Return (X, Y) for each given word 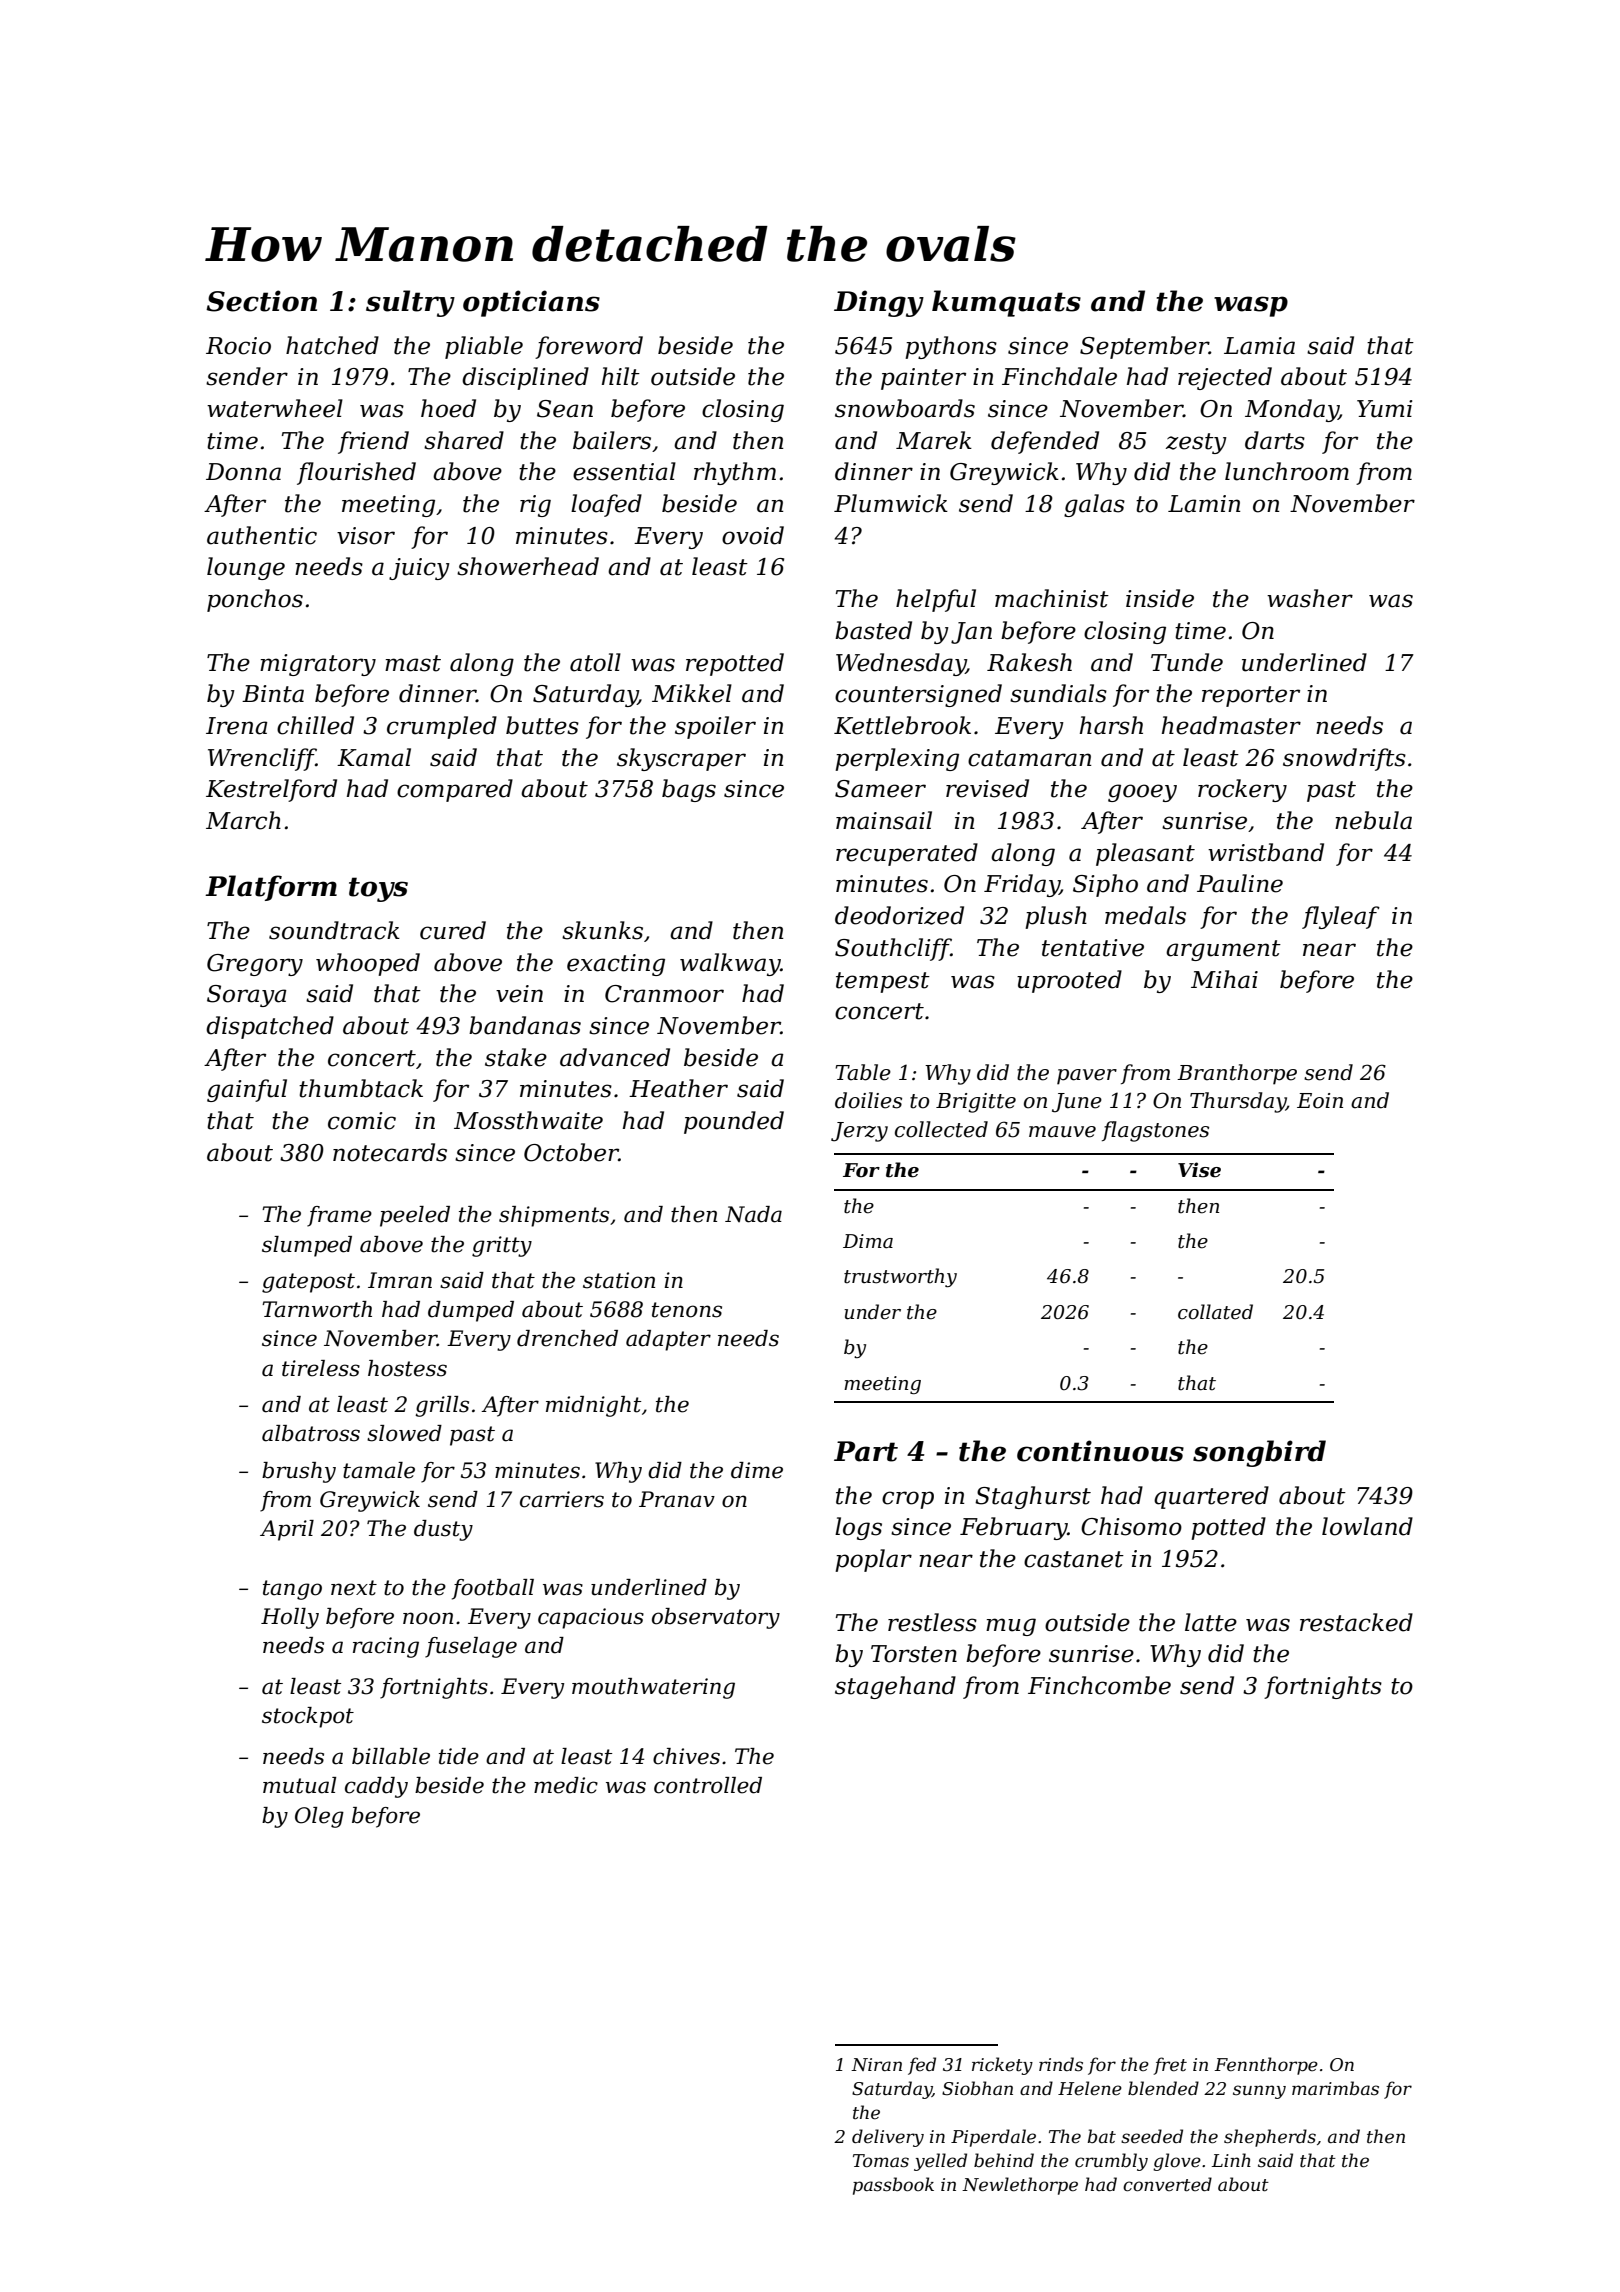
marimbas (1335, 2088)
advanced (615, 1057)
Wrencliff (262, 759)
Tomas (881, 2160)
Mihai (1224, 979)
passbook (893, 2186)
